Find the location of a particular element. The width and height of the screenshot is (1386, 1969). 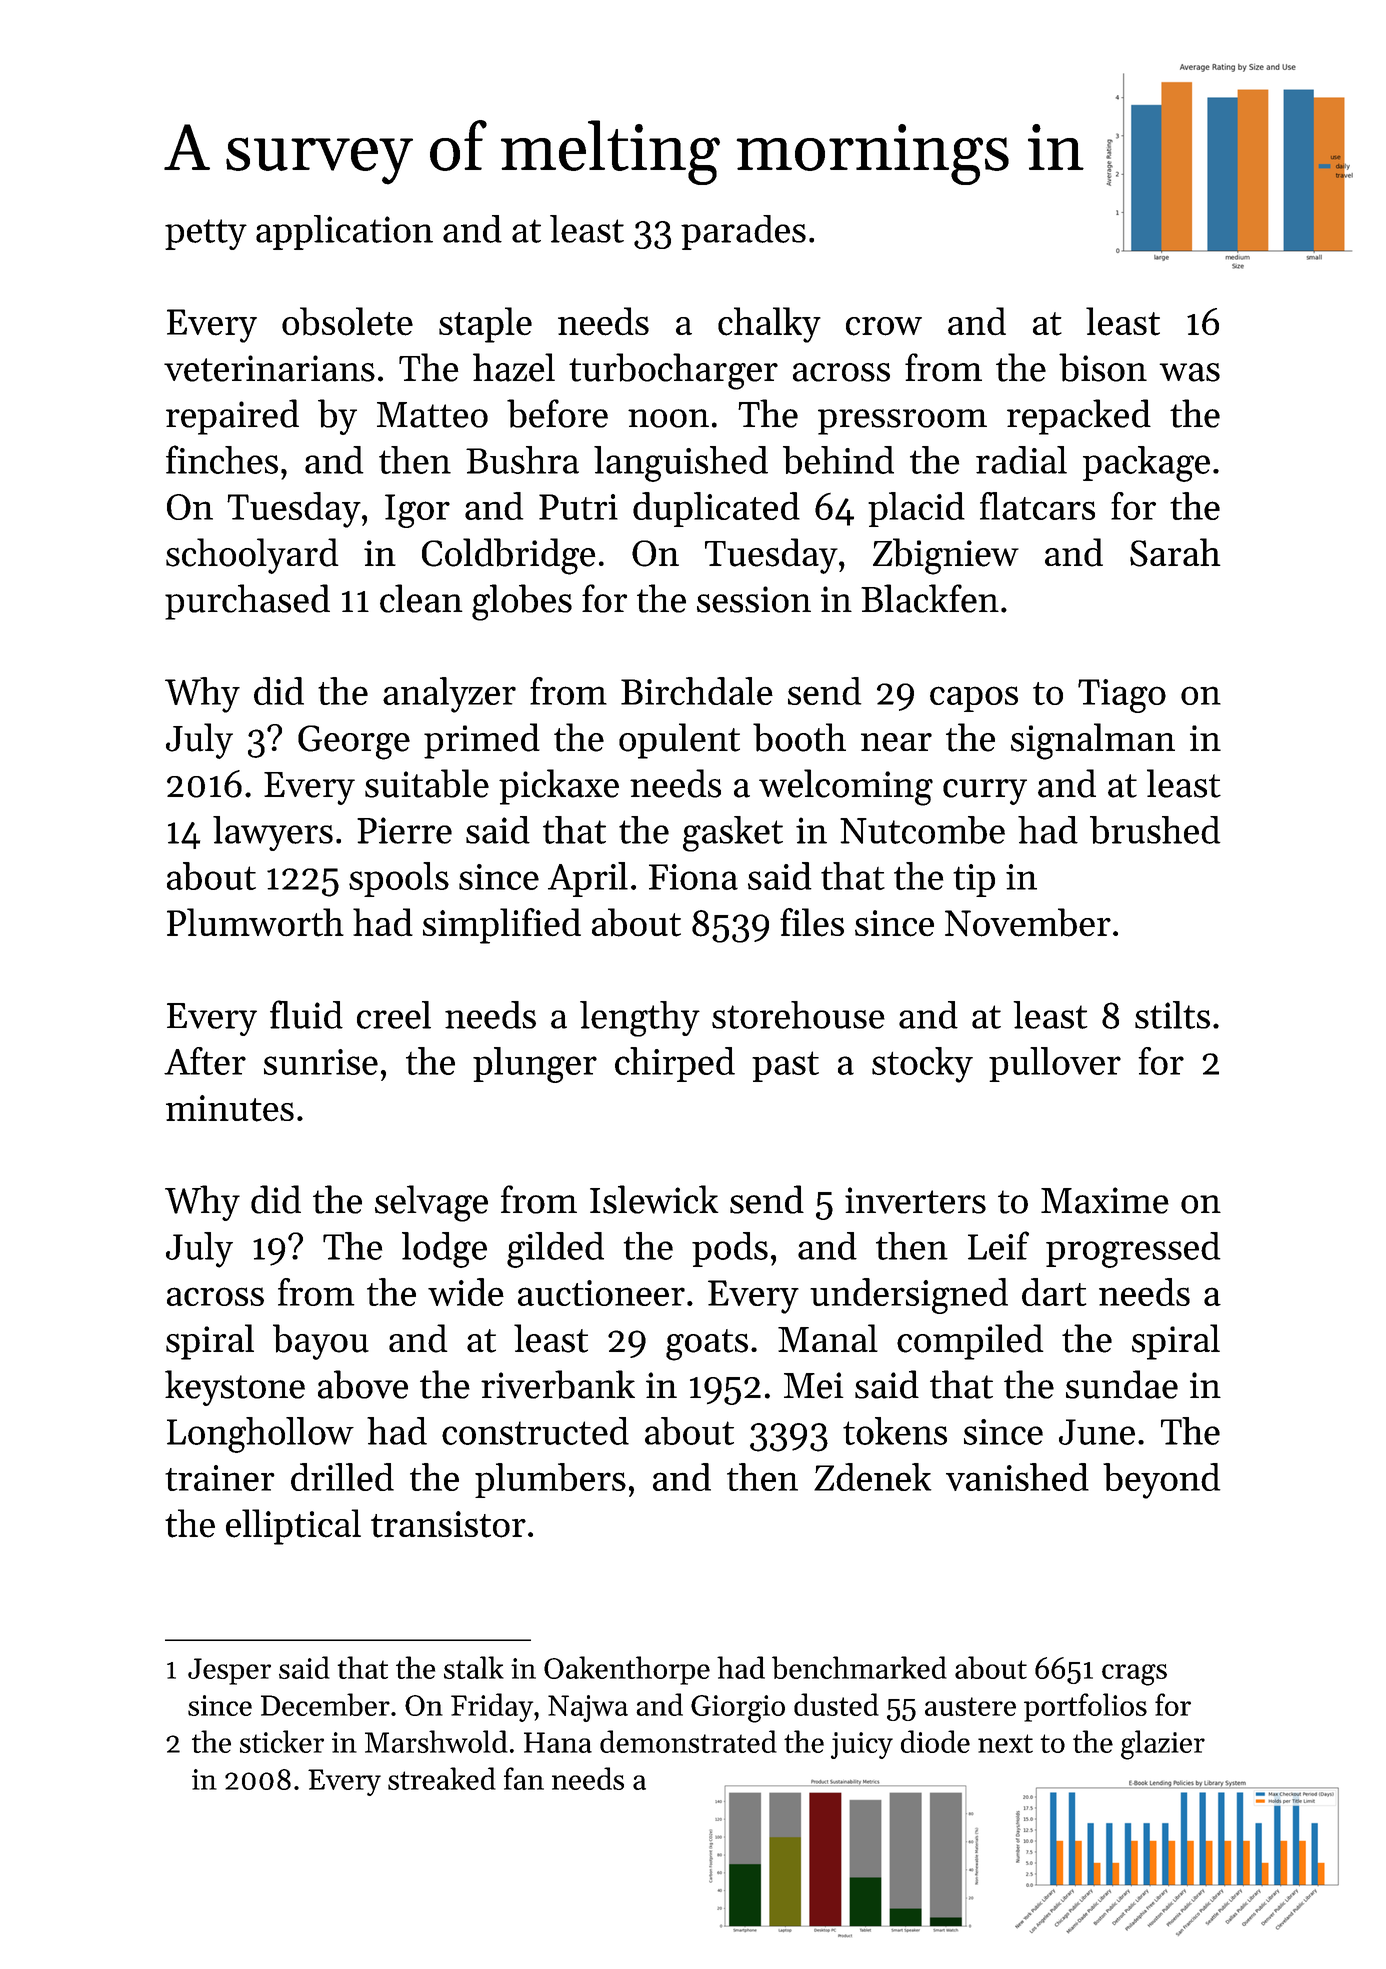

progressed is located at coordinates (1133, 1250).
